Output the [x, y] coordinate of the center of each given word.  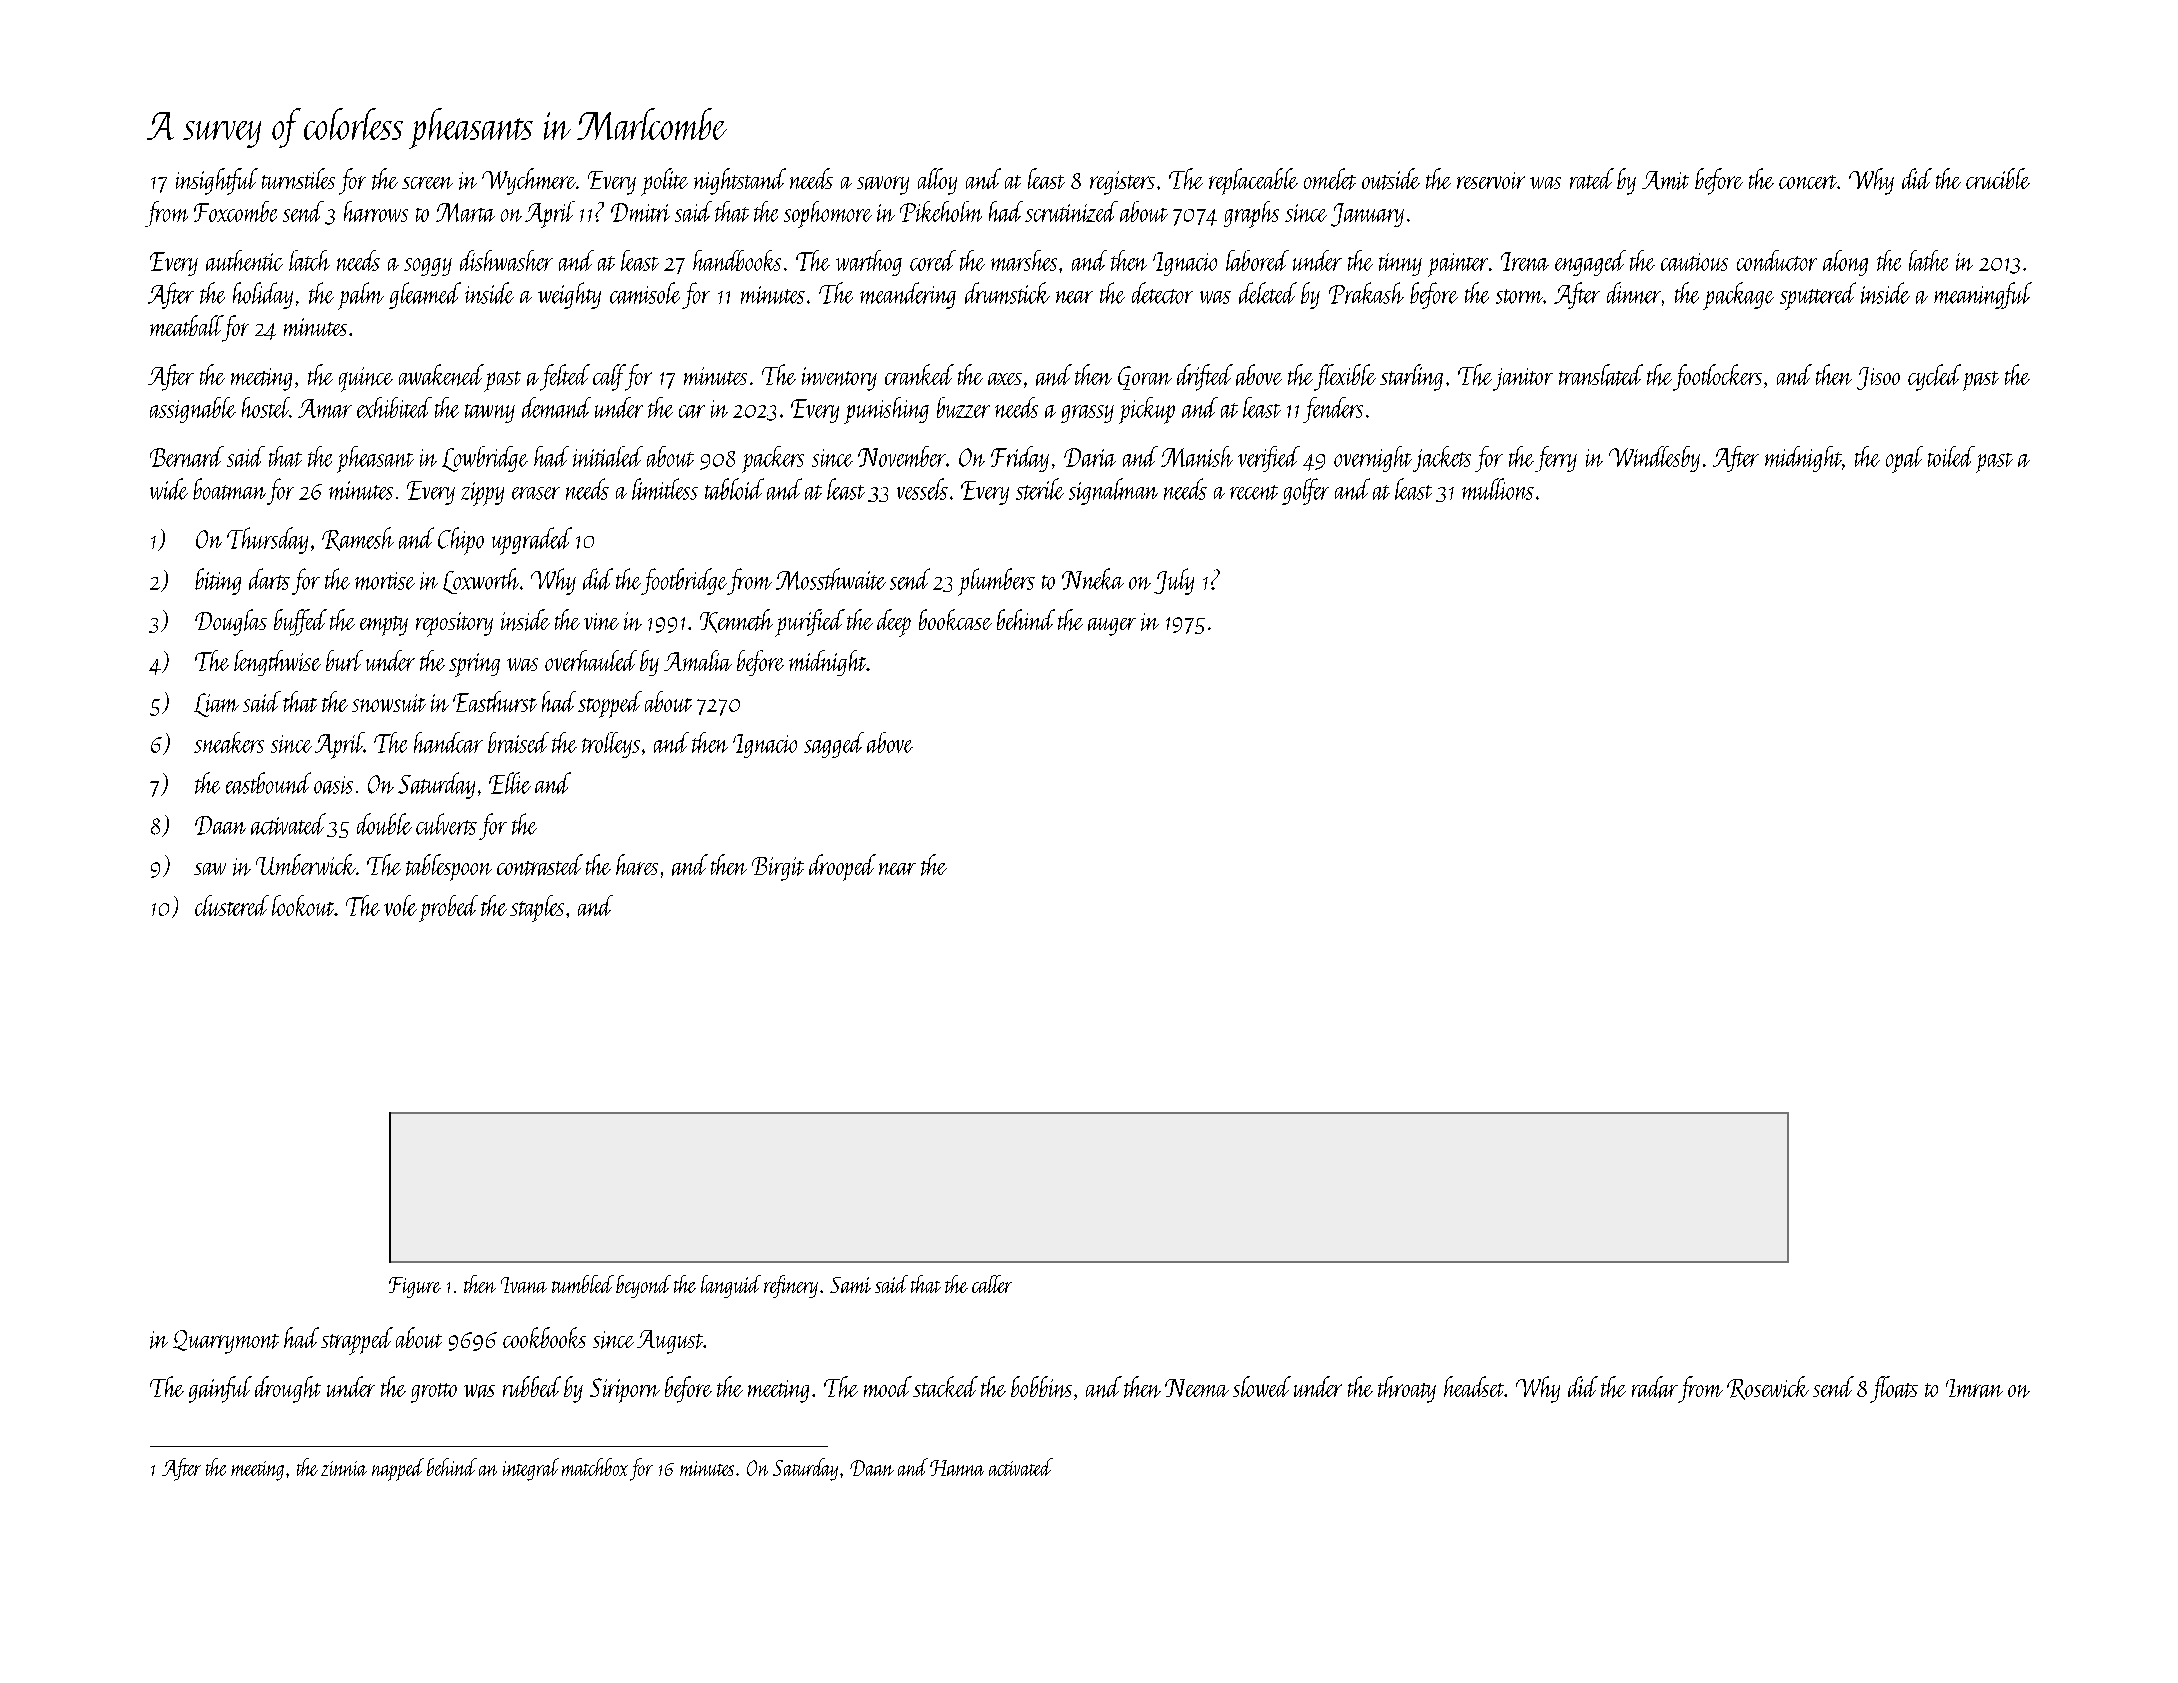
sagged [834, 745]
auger [1112, 627]
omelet [1330, 179]
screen [427, 183]
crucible [1998, 178]
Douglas [231, 622]
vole [400, 905]
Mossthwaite [831, 579]
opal [1904, 459]
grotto [434, 1393]
